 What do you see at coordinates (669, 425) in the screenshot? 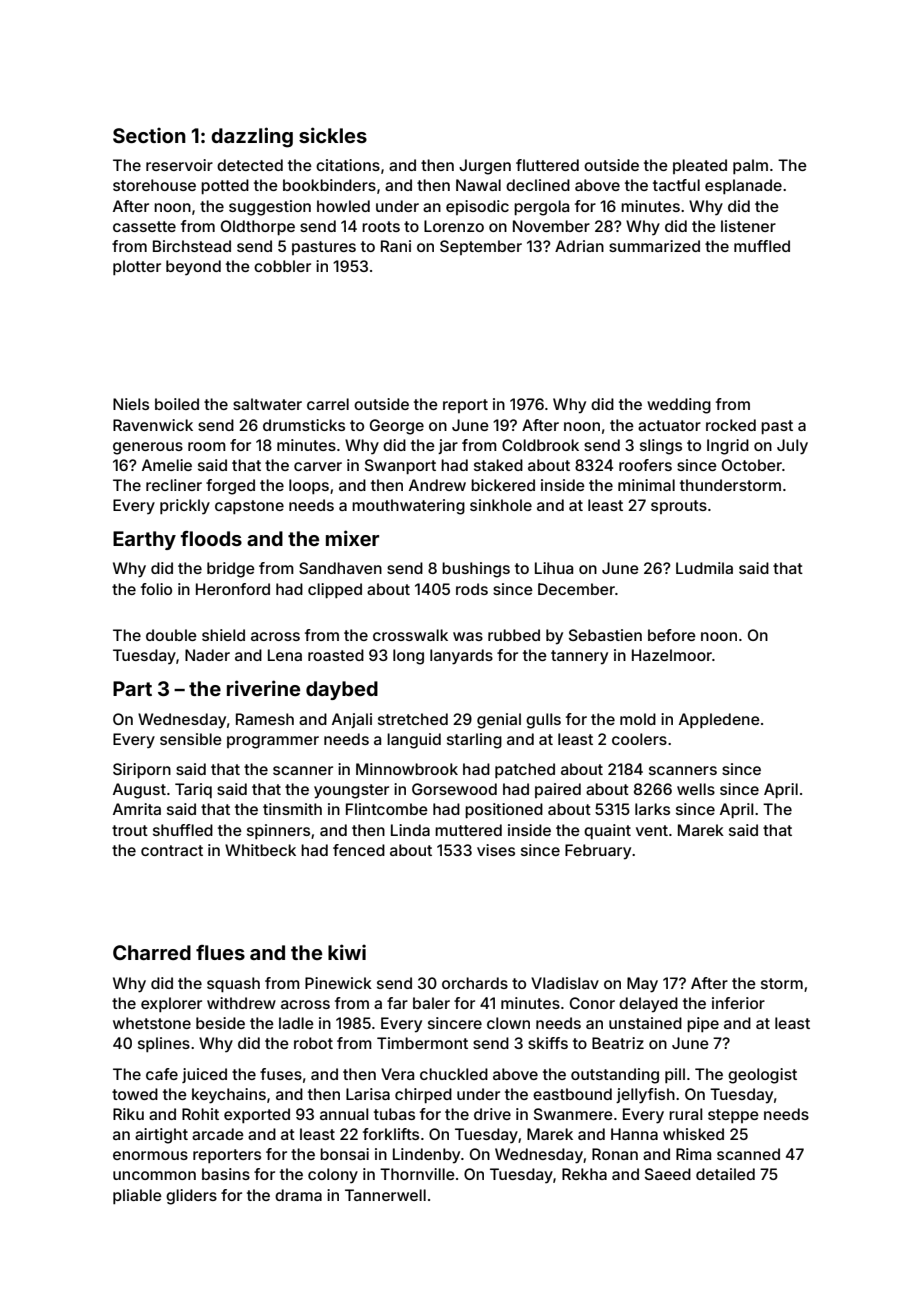
I see `actuator` at bounding box center [669, 425].
